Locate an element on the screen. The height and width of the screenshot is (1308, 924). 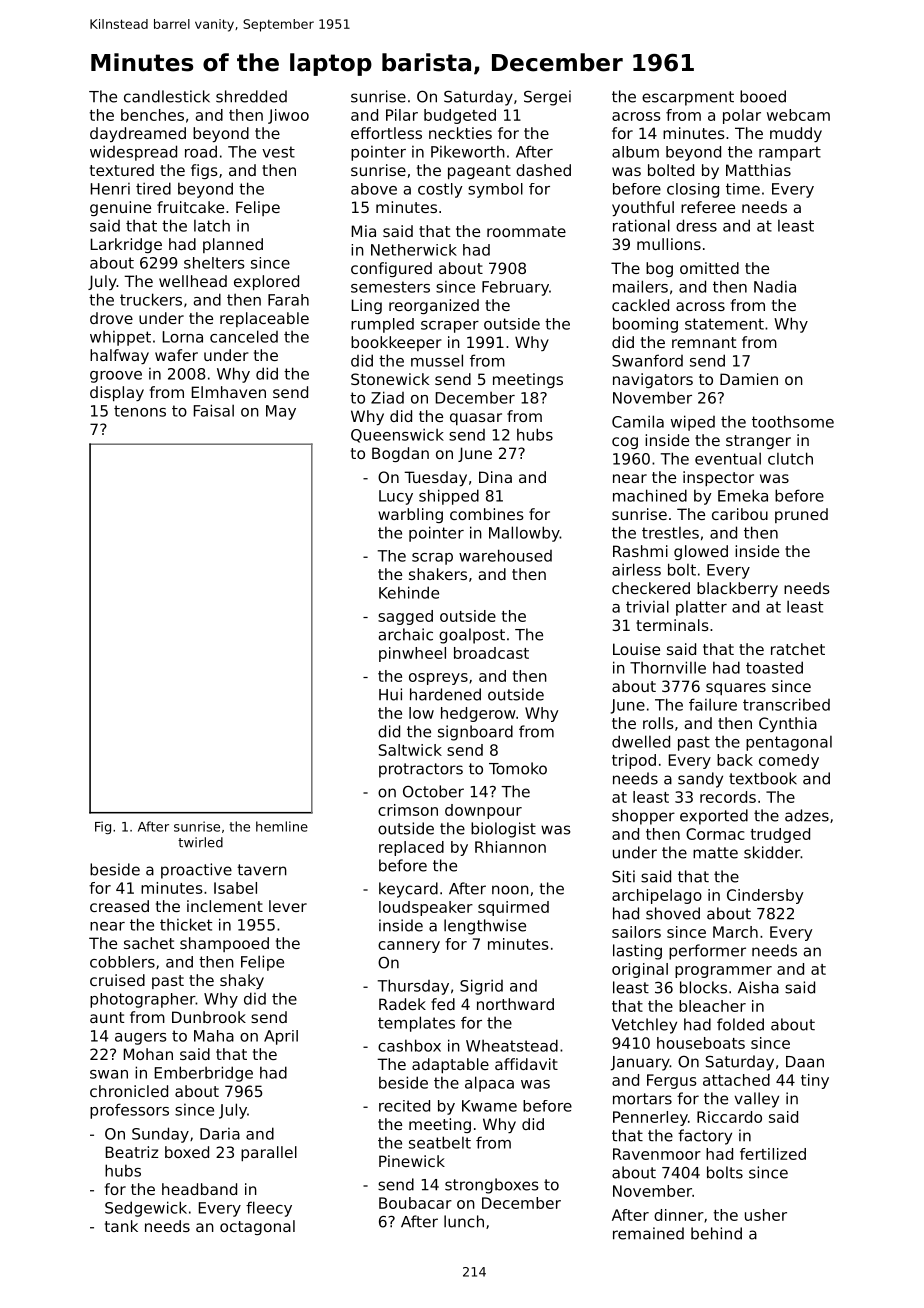
Cindersby is located at coordinates (765, 896).
